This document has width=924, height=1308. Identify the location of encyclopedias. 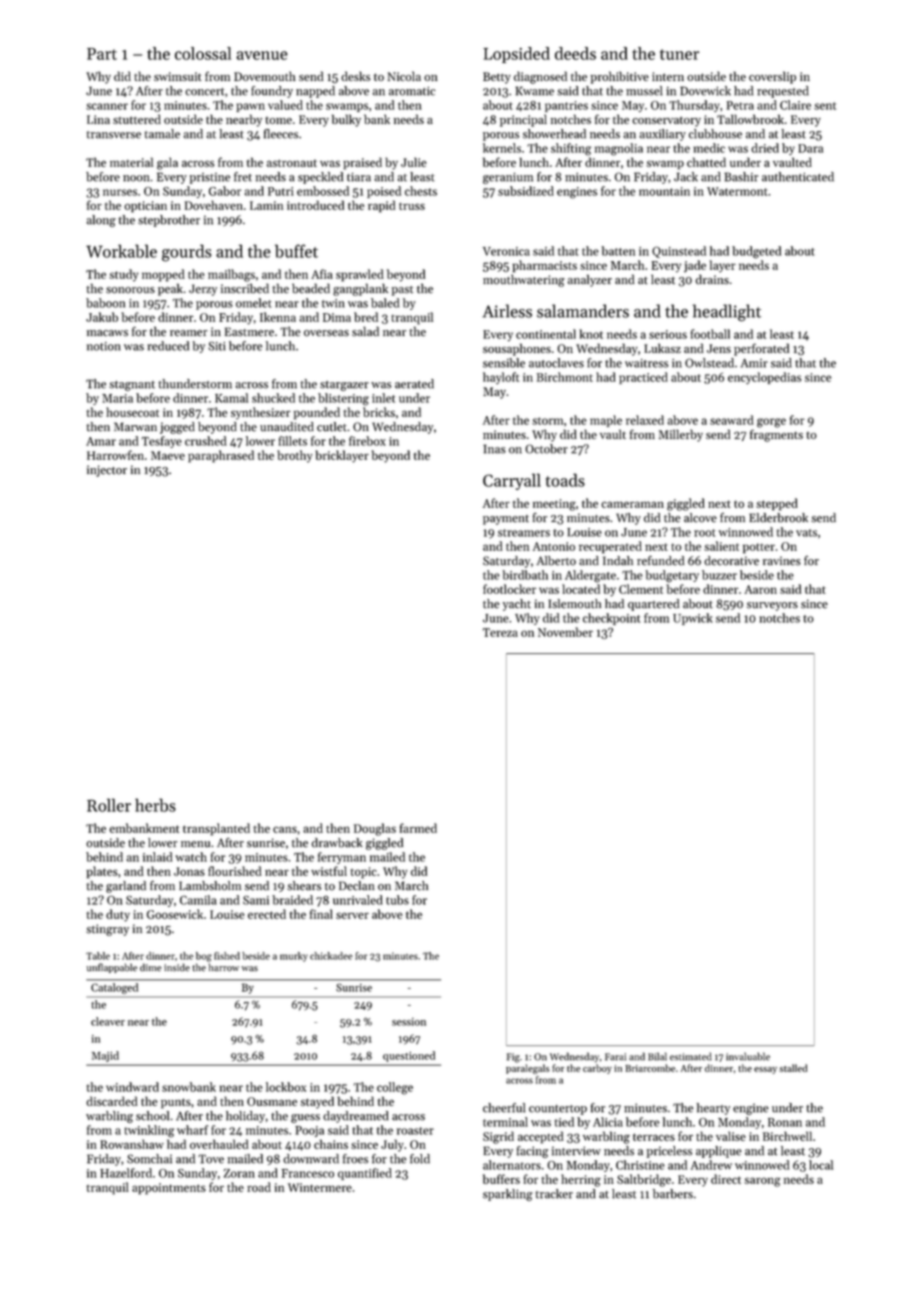
(764, 378).
